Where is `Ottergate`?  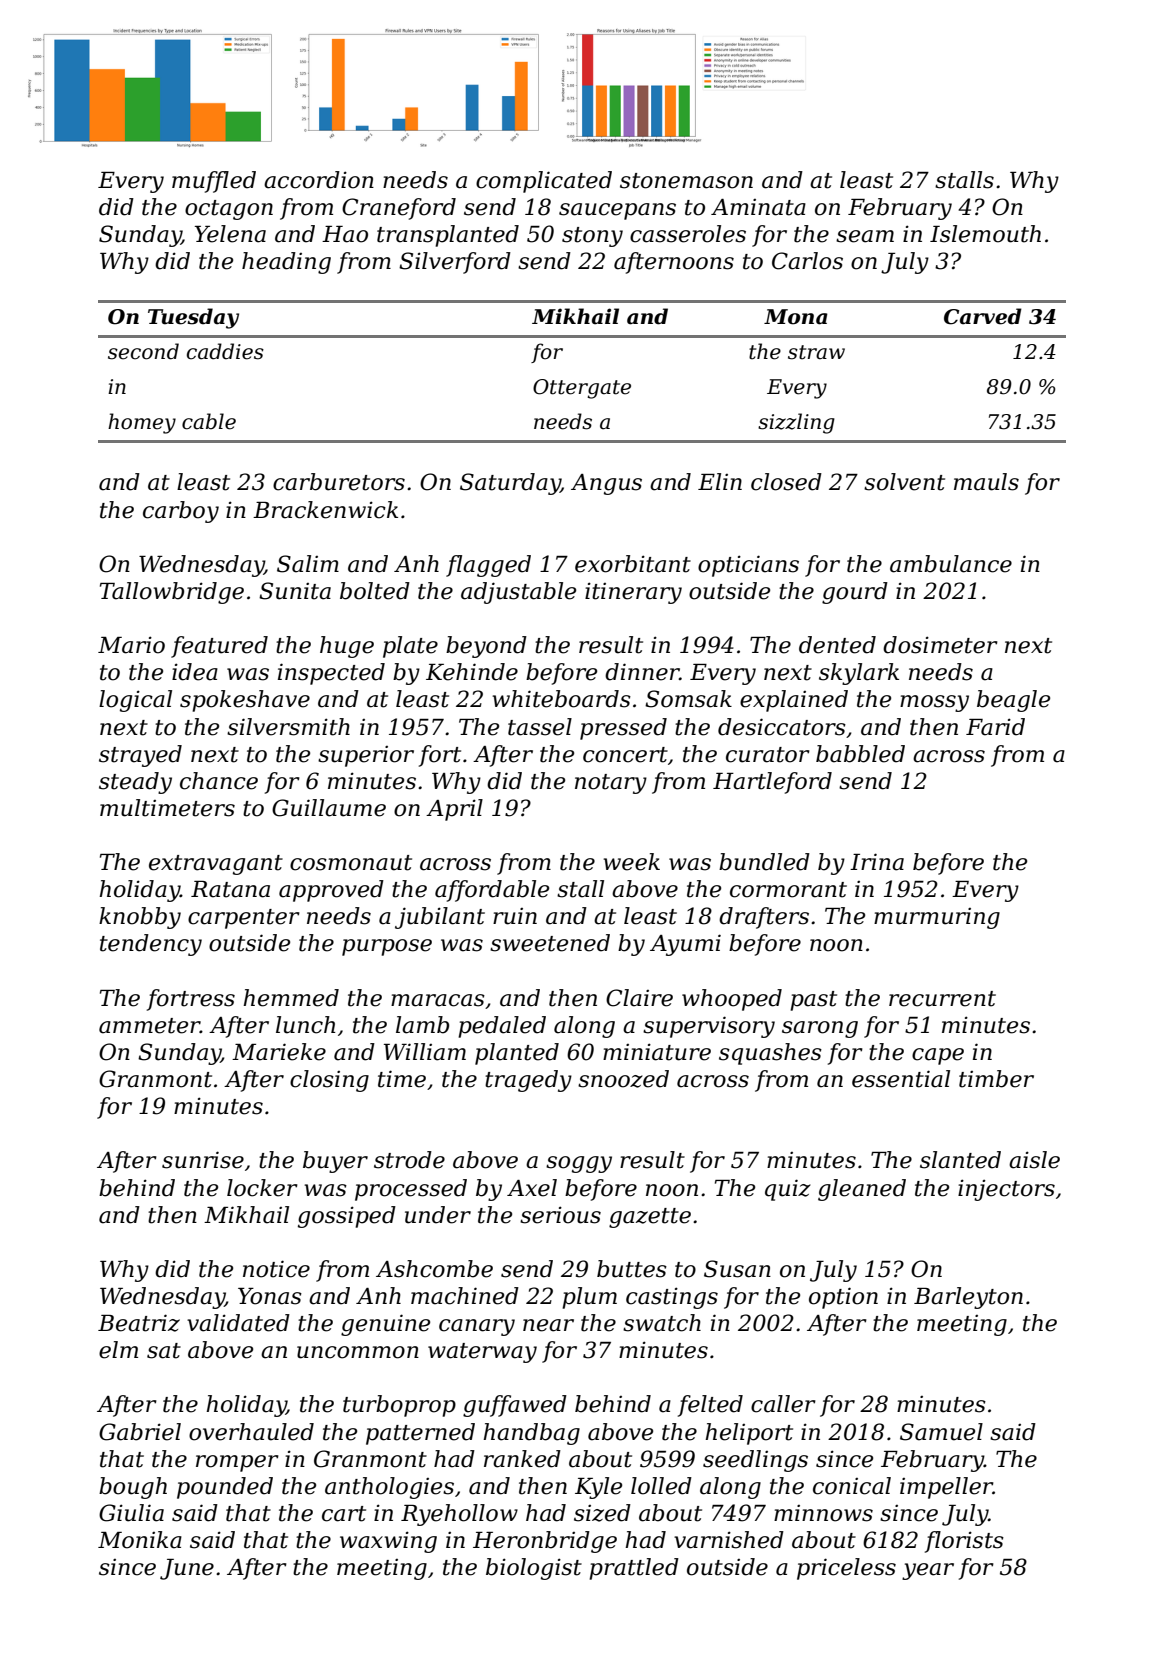
Ottergate is located at coordinates (582, 389).
